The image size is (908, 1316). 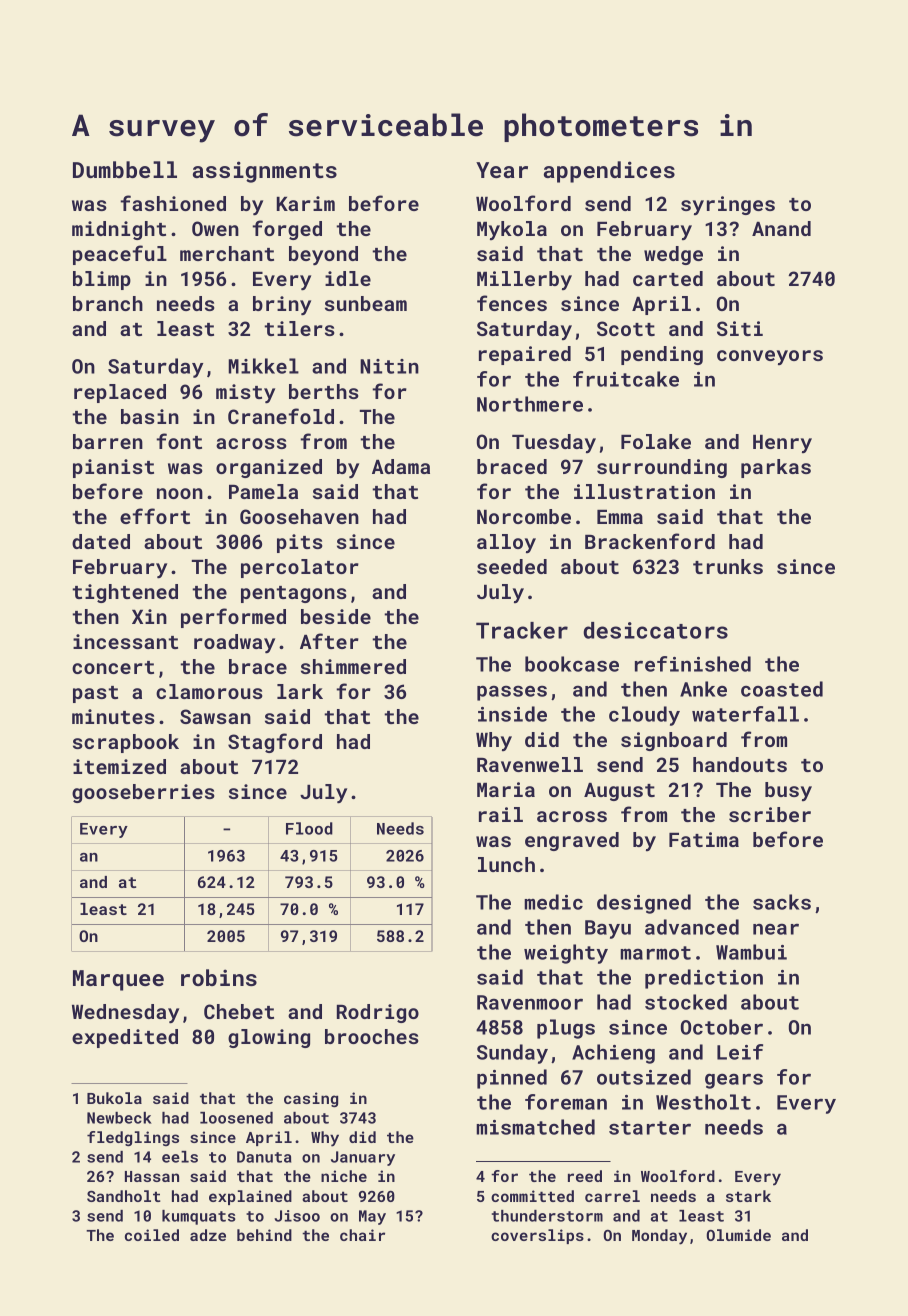 I want to click on appendices, so click(x=609, y=172).
